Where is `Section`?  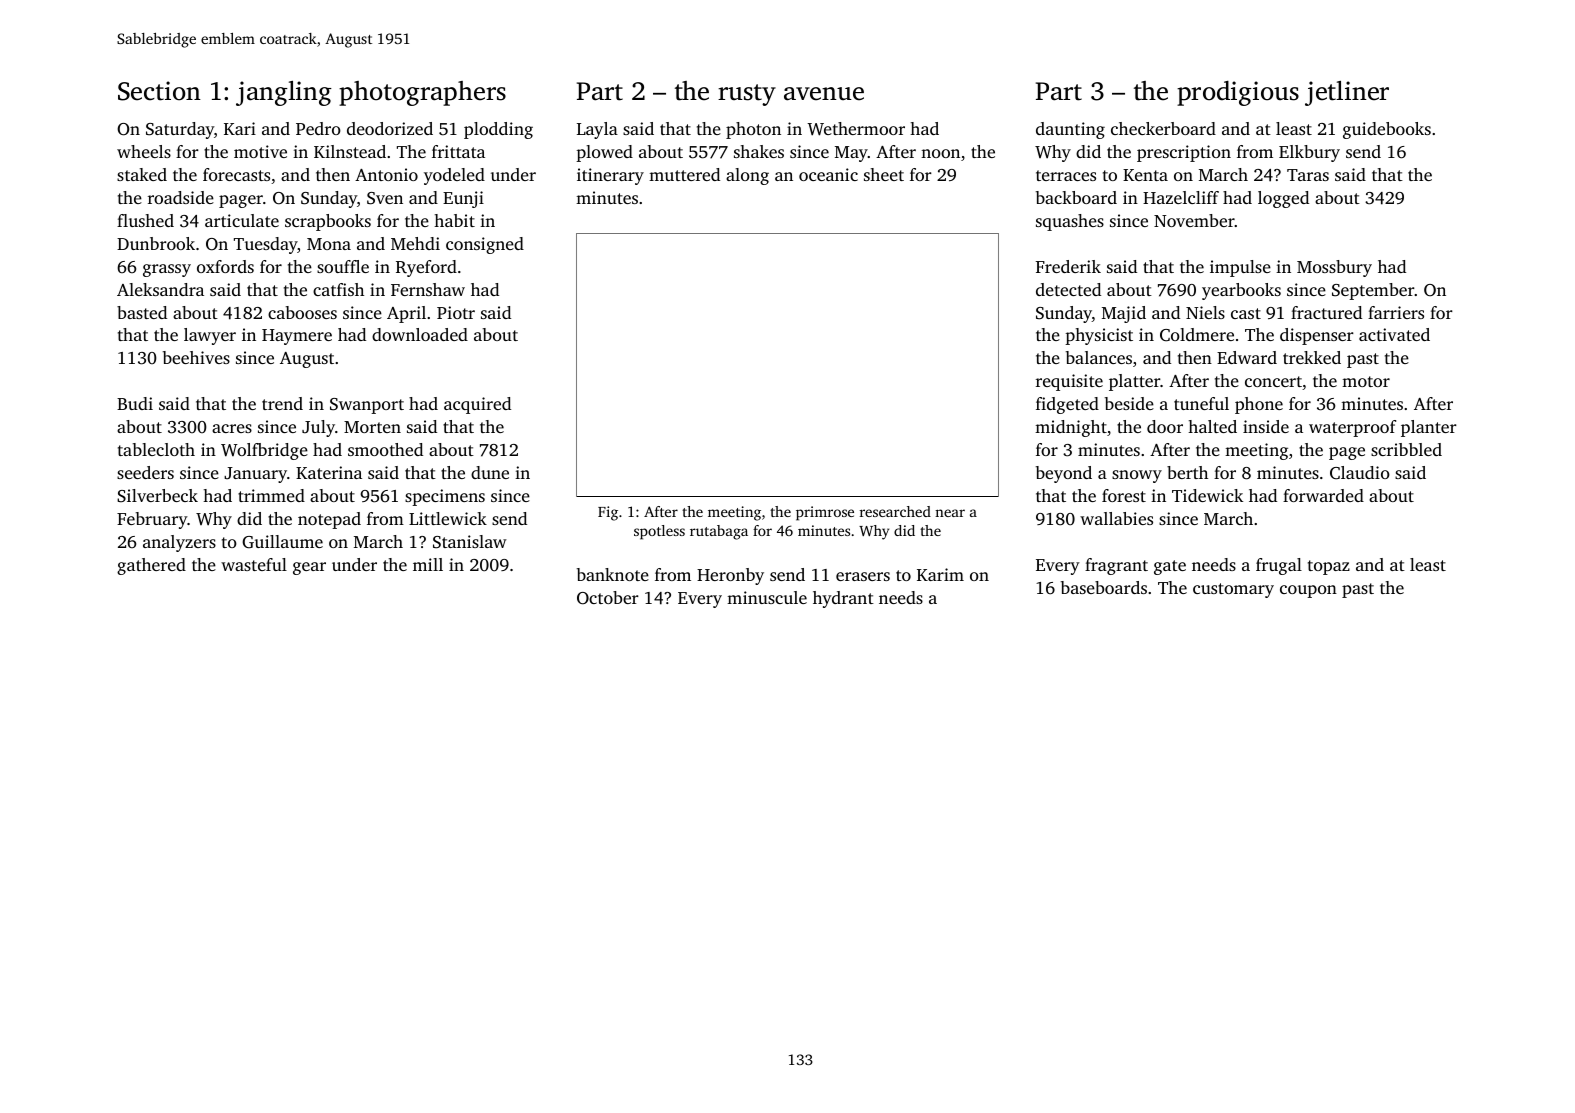 Section is located at coordinates (159, 91).
